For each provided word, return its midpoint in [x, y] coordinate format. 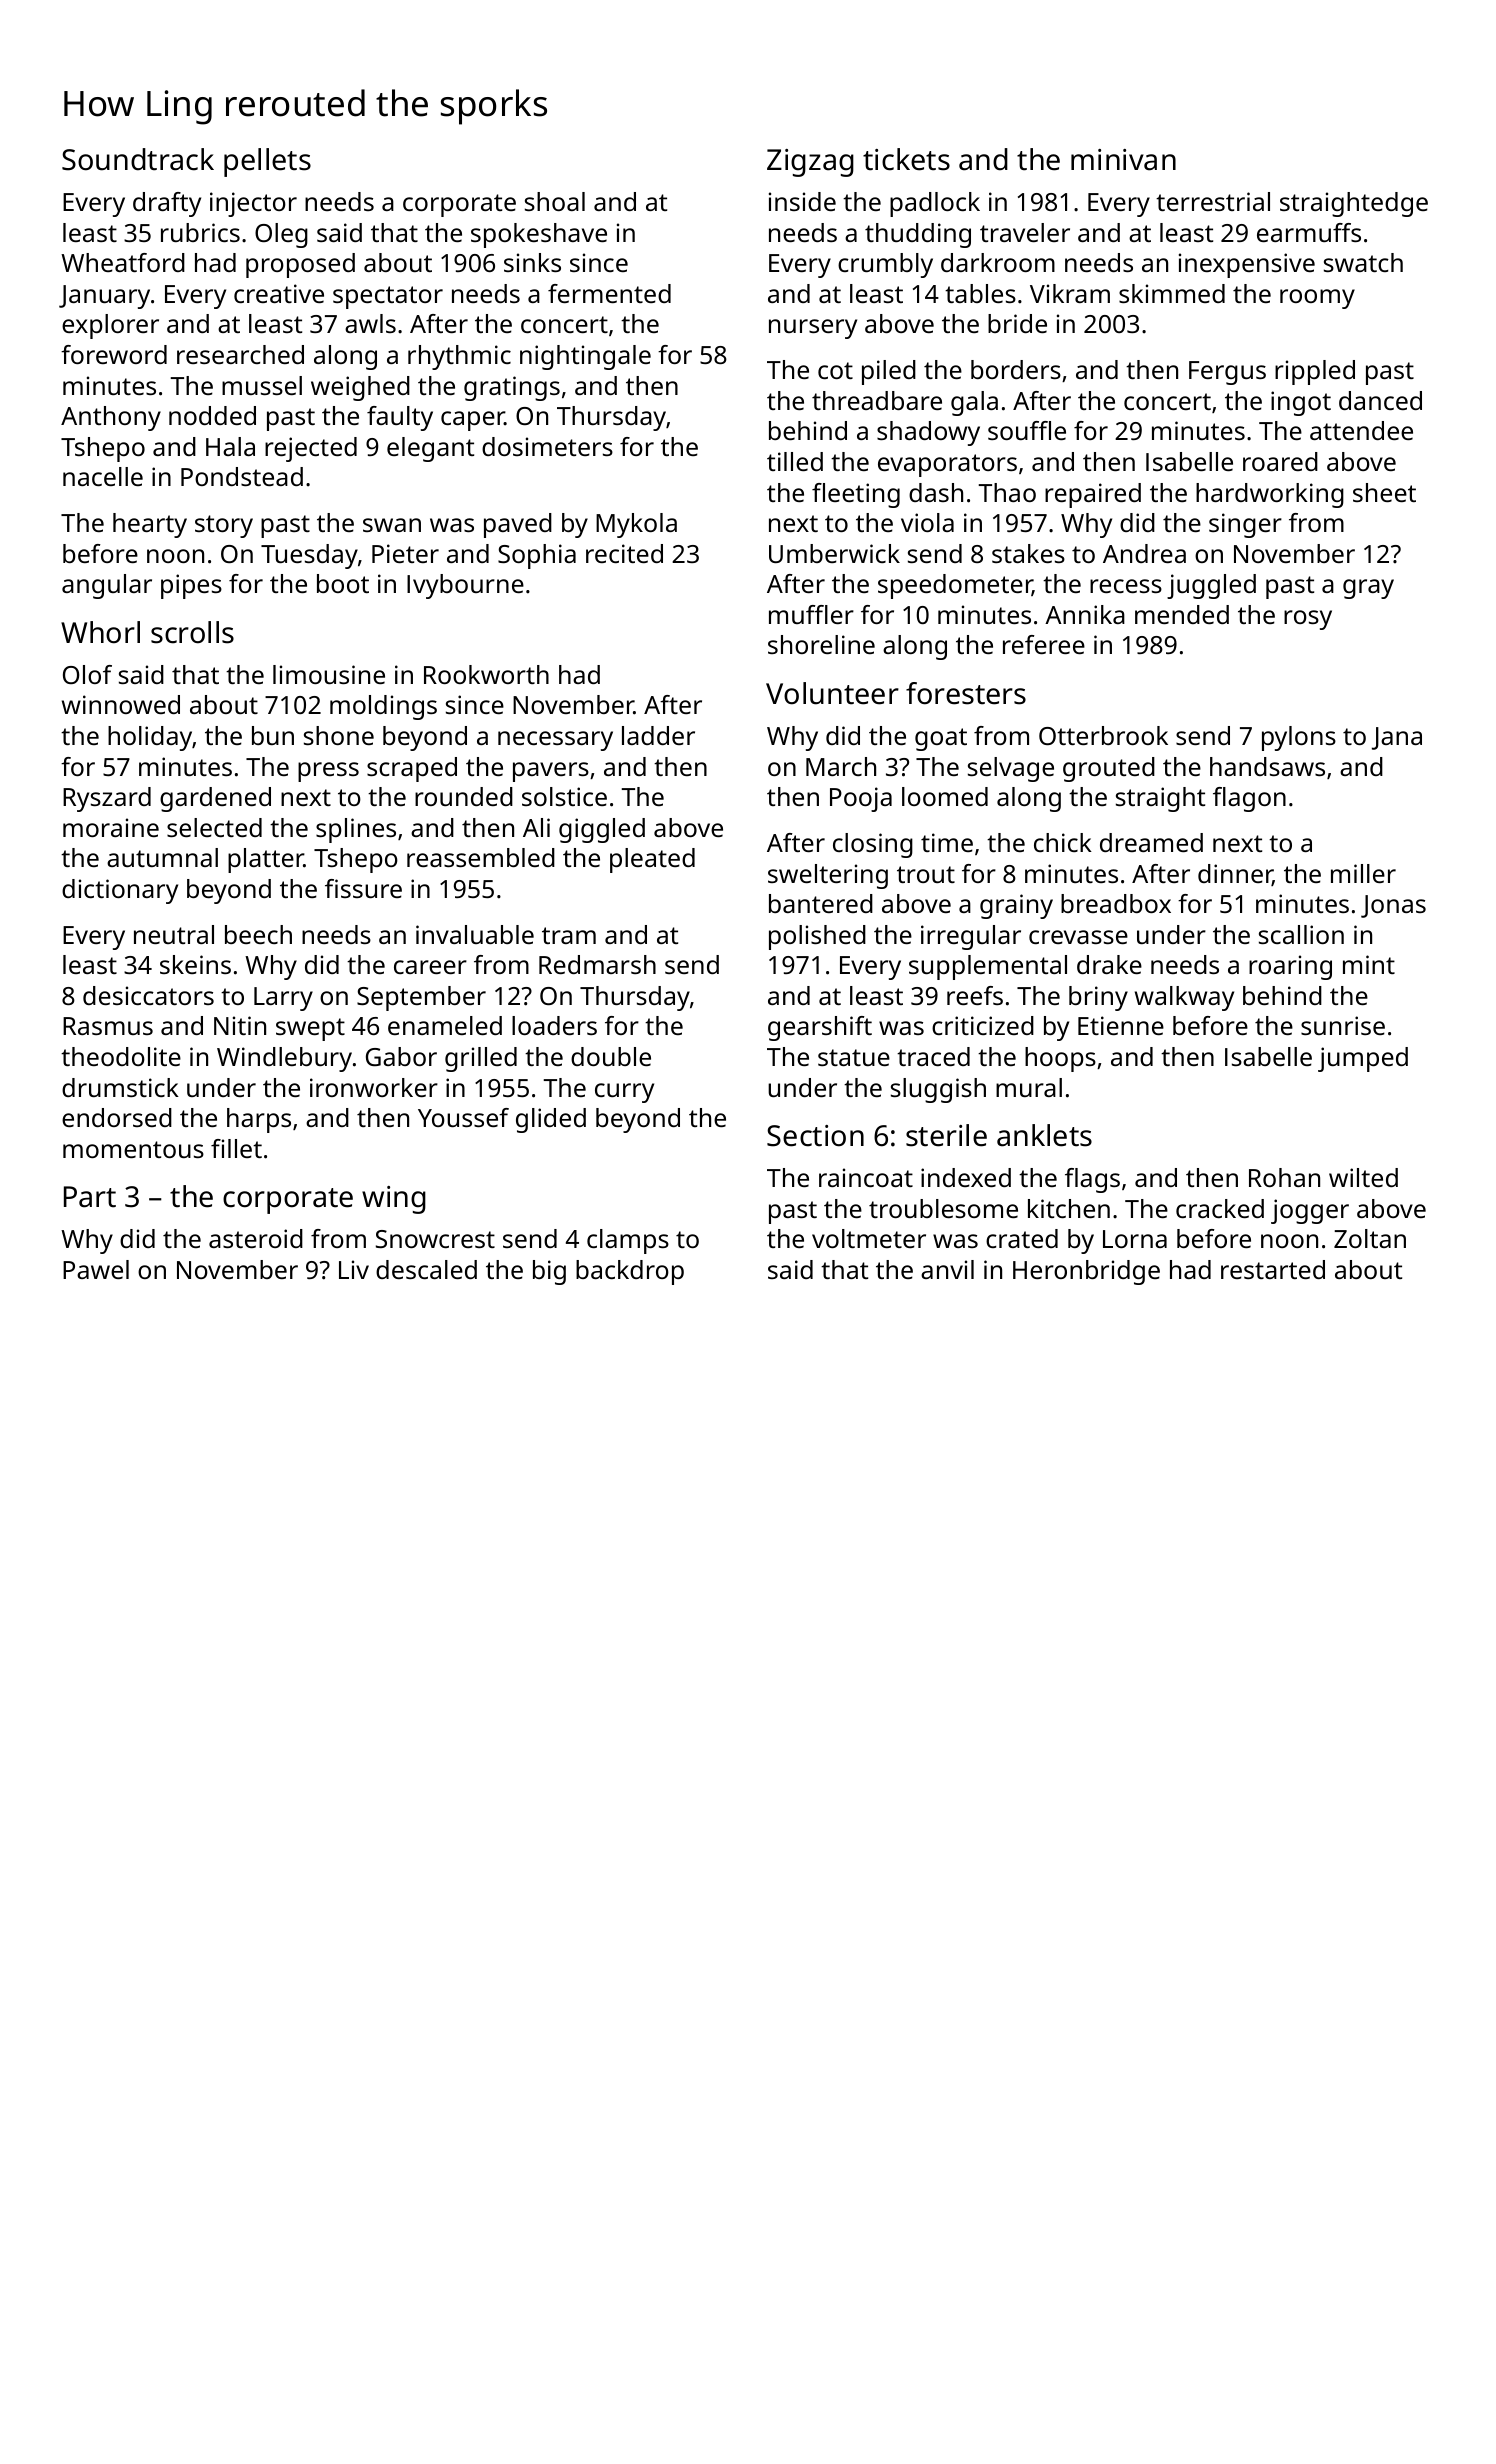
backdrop [630, 1272]
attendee [1361, 430]
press [328, 772]
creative [279, 293]
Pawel [96, 1269]
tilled [795, 461]
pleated [652, 860]
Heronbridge [1086, 1272]
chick [1063, 842]
